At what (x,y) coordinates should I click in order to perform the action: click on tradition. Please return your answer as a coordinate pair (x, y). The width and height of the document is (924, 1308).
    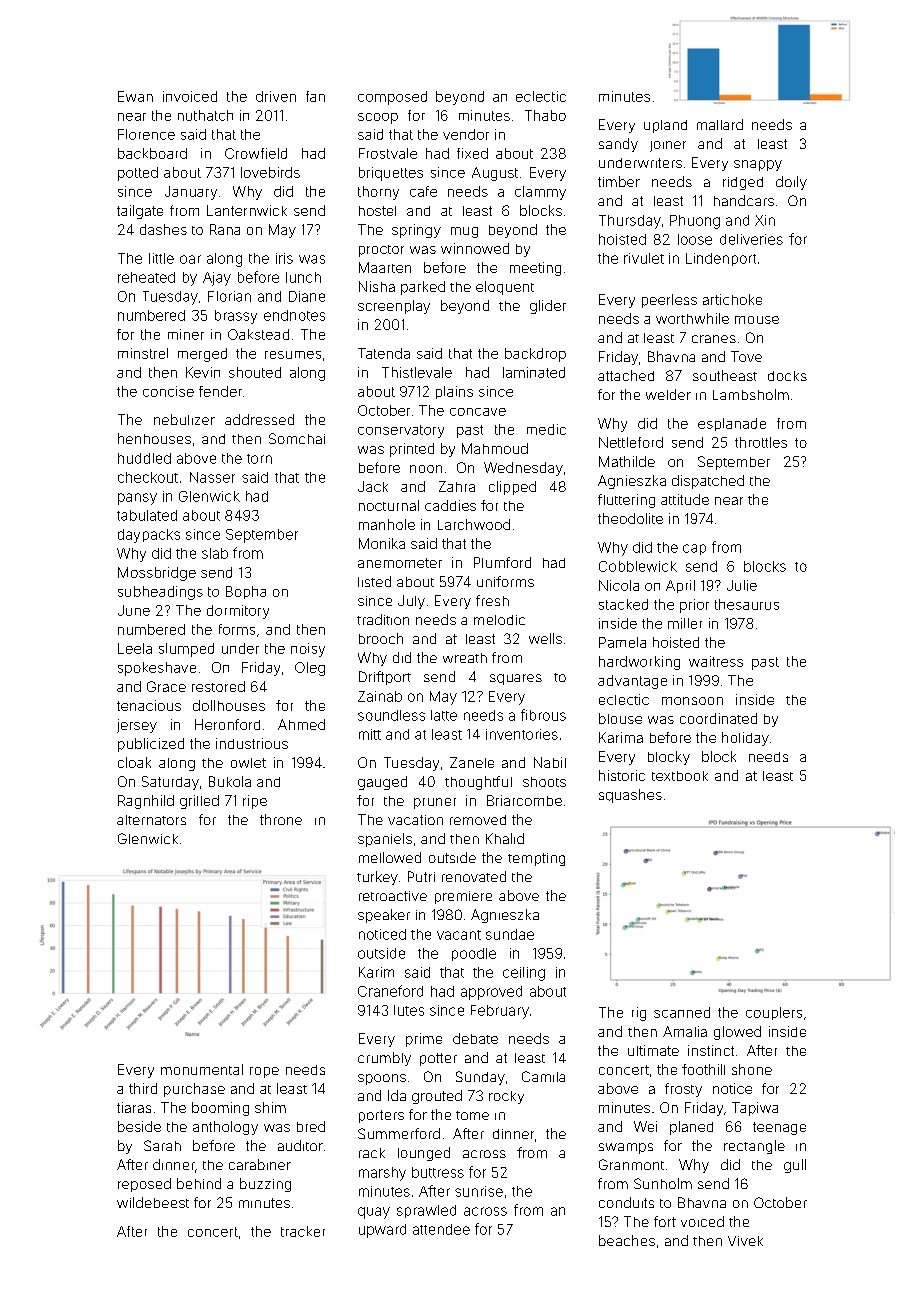
    Looking at the image, I should click on (383, 619).
